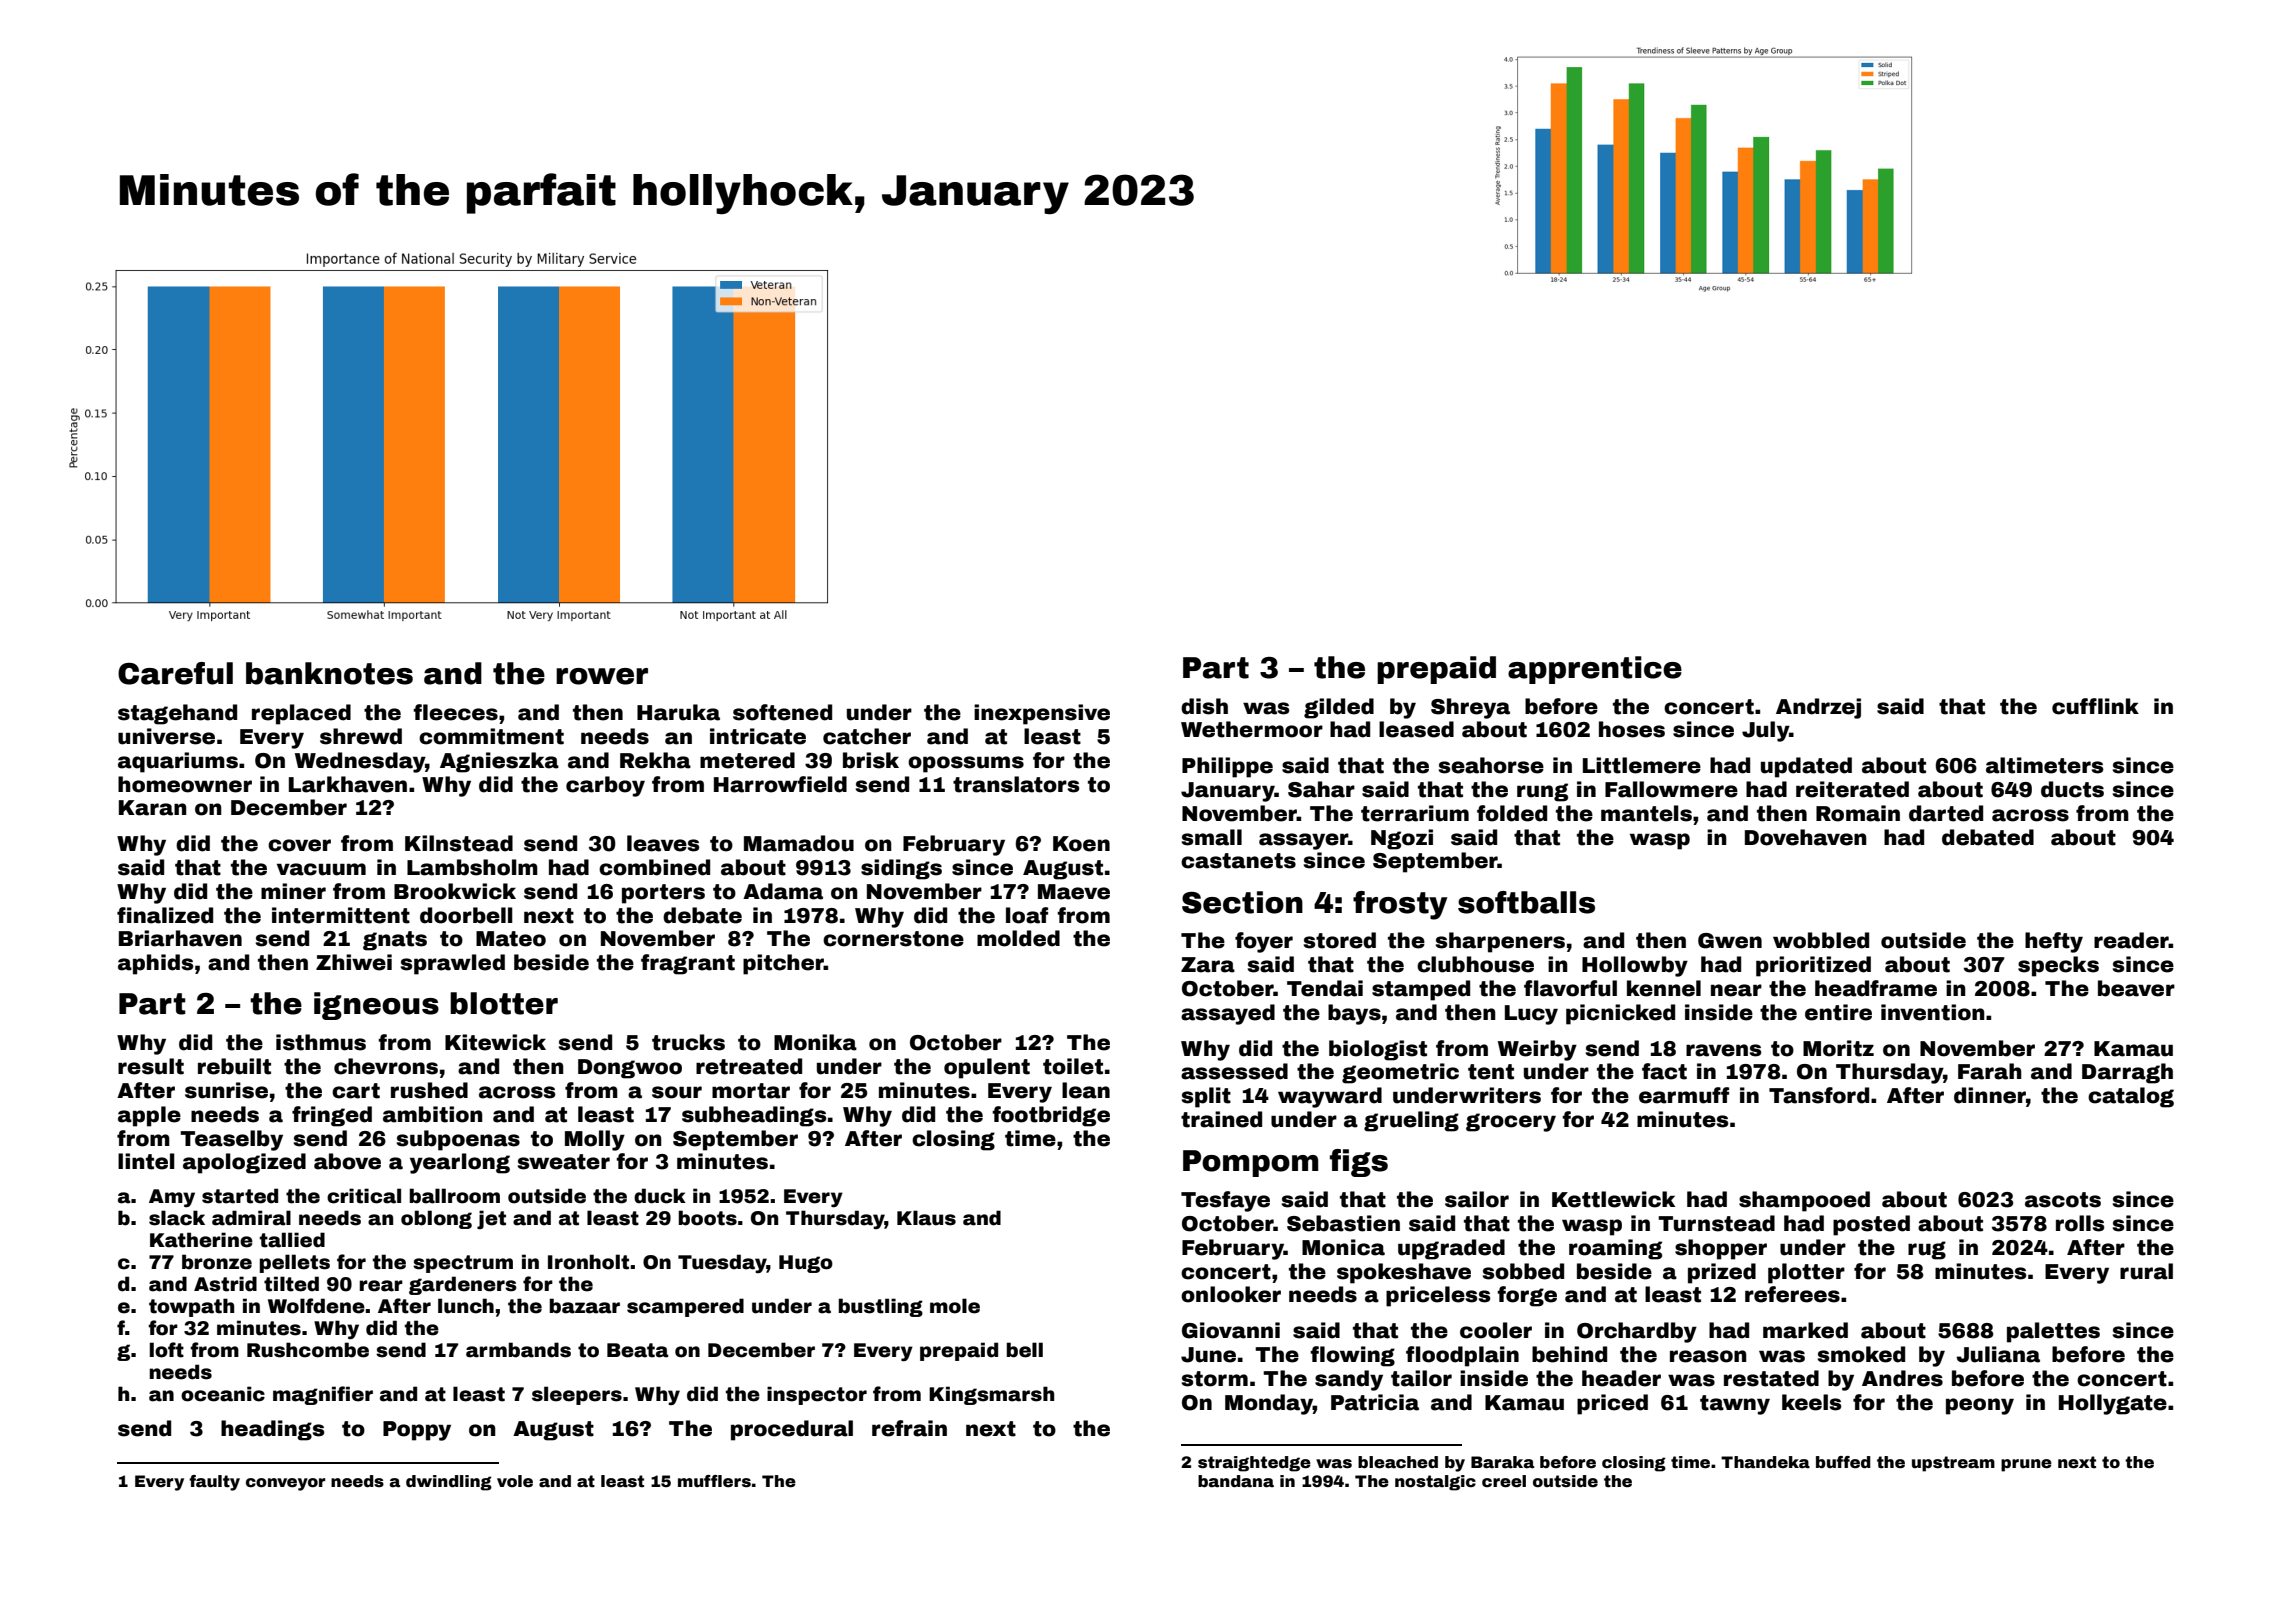 The width and height of the screenshot is (2292, 1620). Describe the element at coordinates (1404, 1273) in the screenshot. I see `spokeshave` at that location.
